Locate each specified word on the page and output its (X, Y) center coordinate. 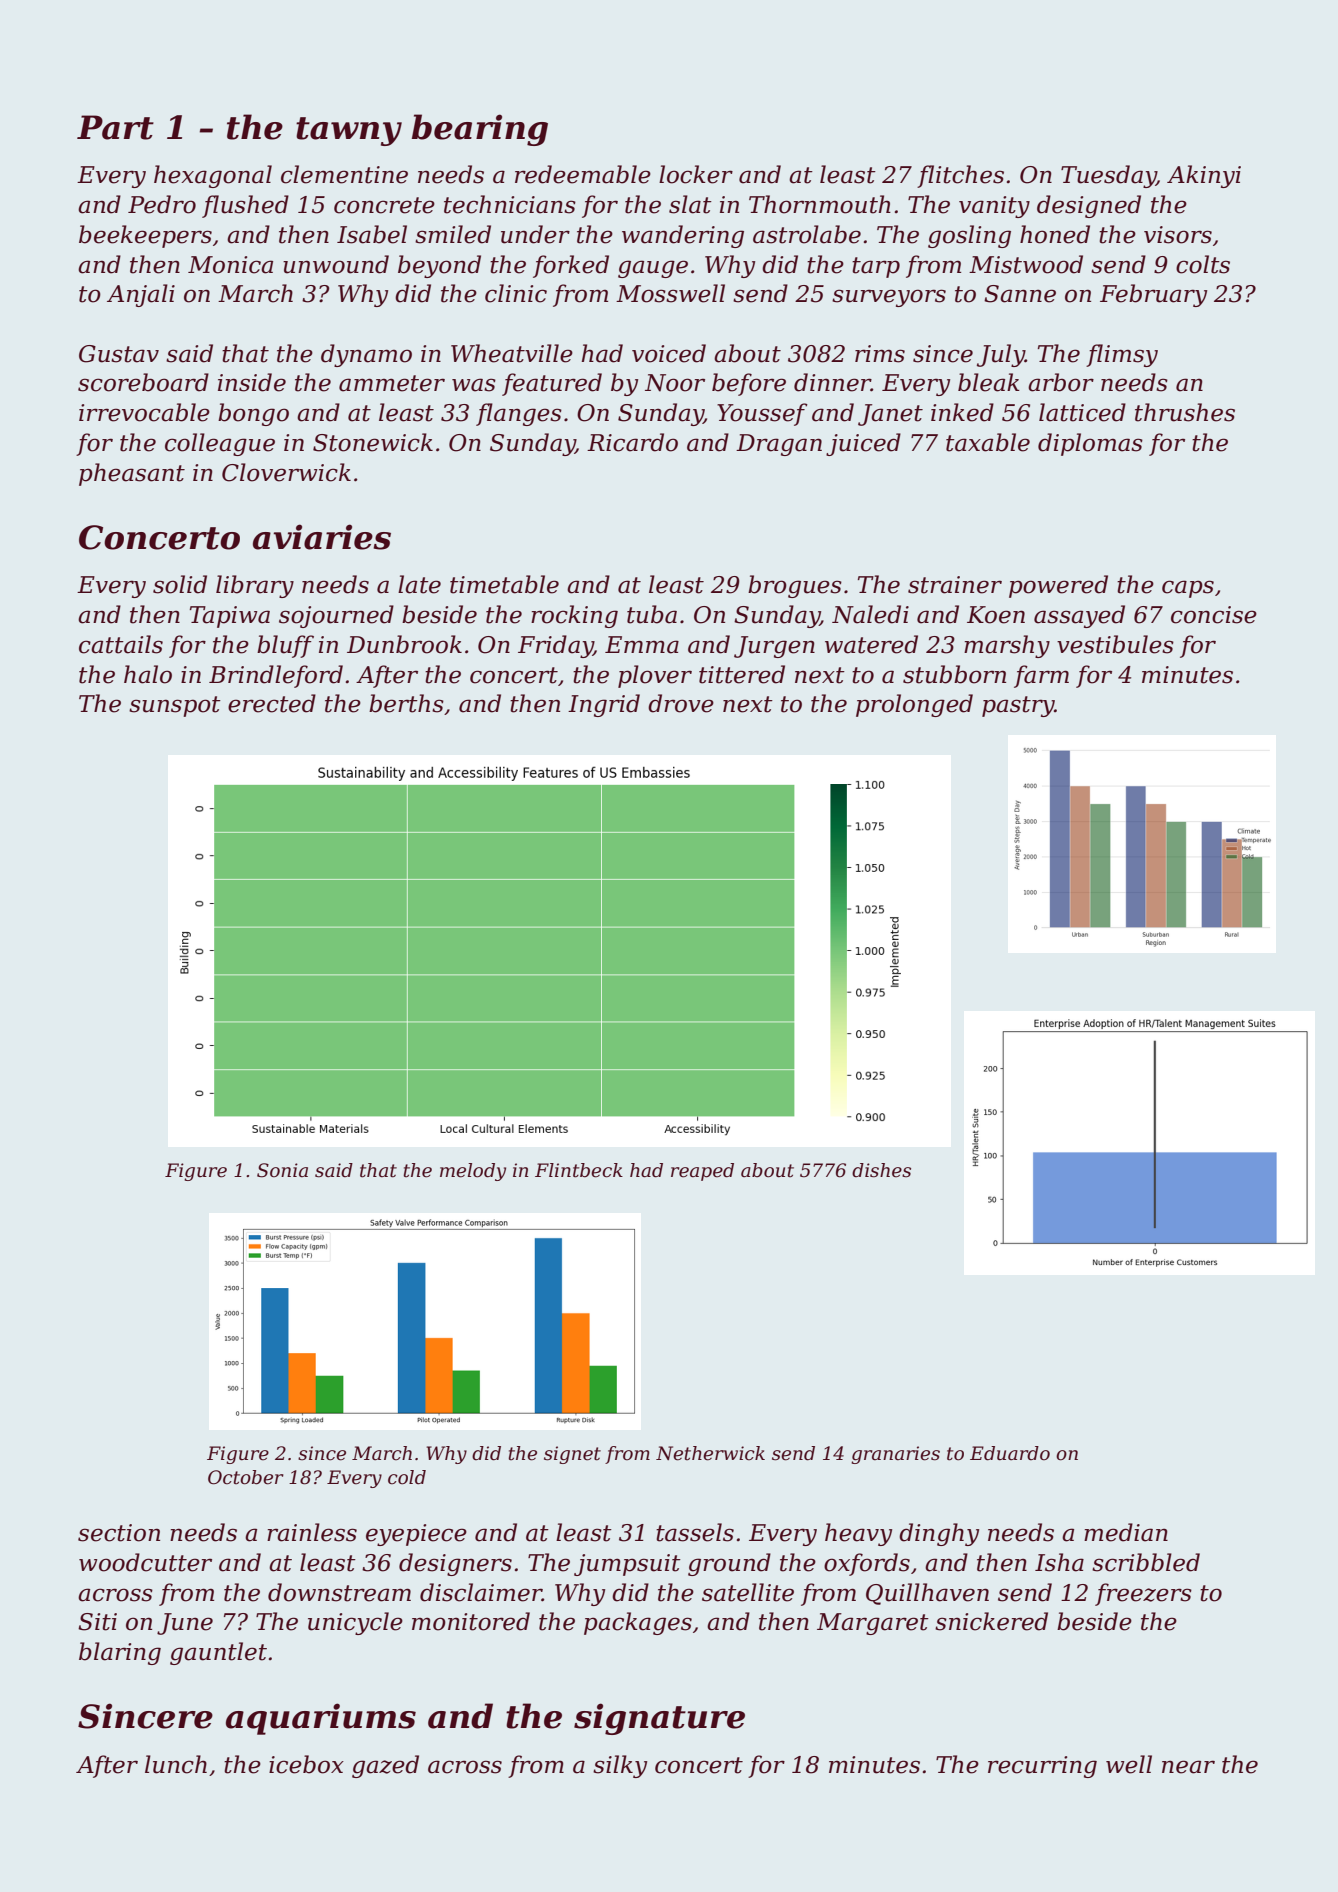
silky (620, 1766)
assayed (1079, 616)
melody (473, 1172)
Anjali (141, 295)
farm (1041, 676)
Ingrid (604, 705)
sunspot (175, 706)
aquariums (321, 1719)
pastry (1018, 706)
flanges (519, 414)
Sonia (282, 1170)
